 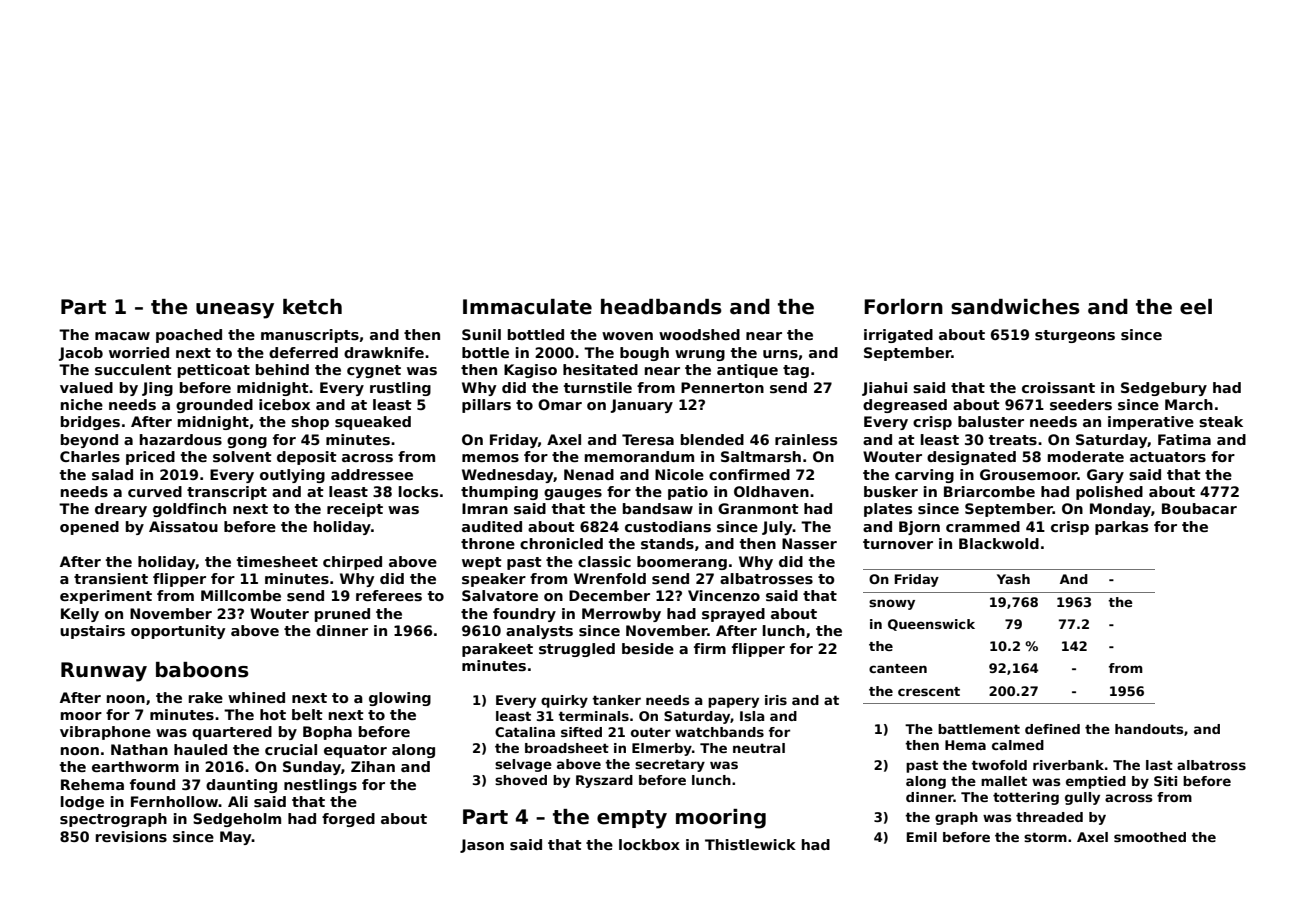 I want to click on eel, so click(x=1196, y=307).
